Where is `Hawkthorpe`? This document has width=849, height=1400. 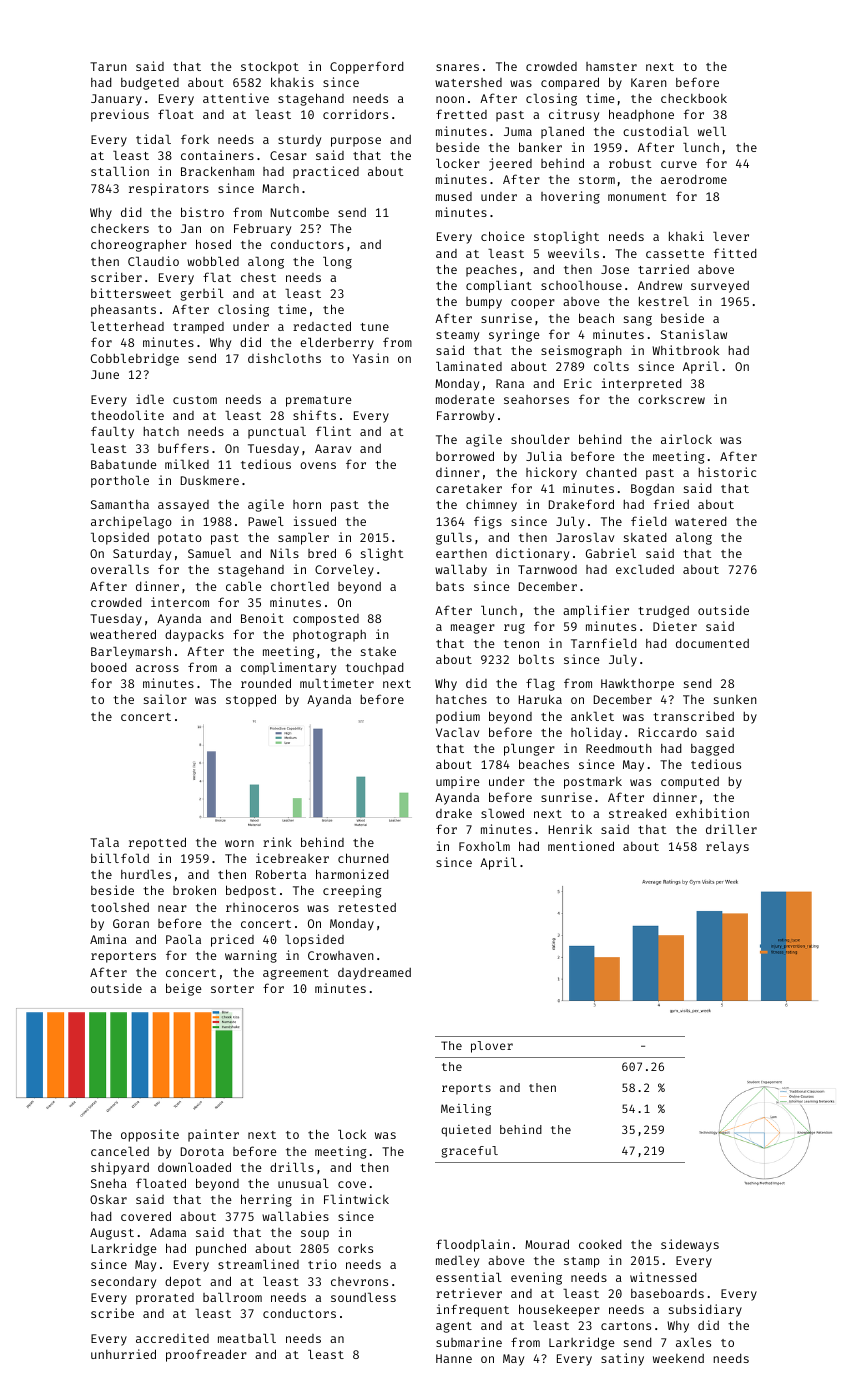
Hawkthorpe is located at coordinates (637, 684).
